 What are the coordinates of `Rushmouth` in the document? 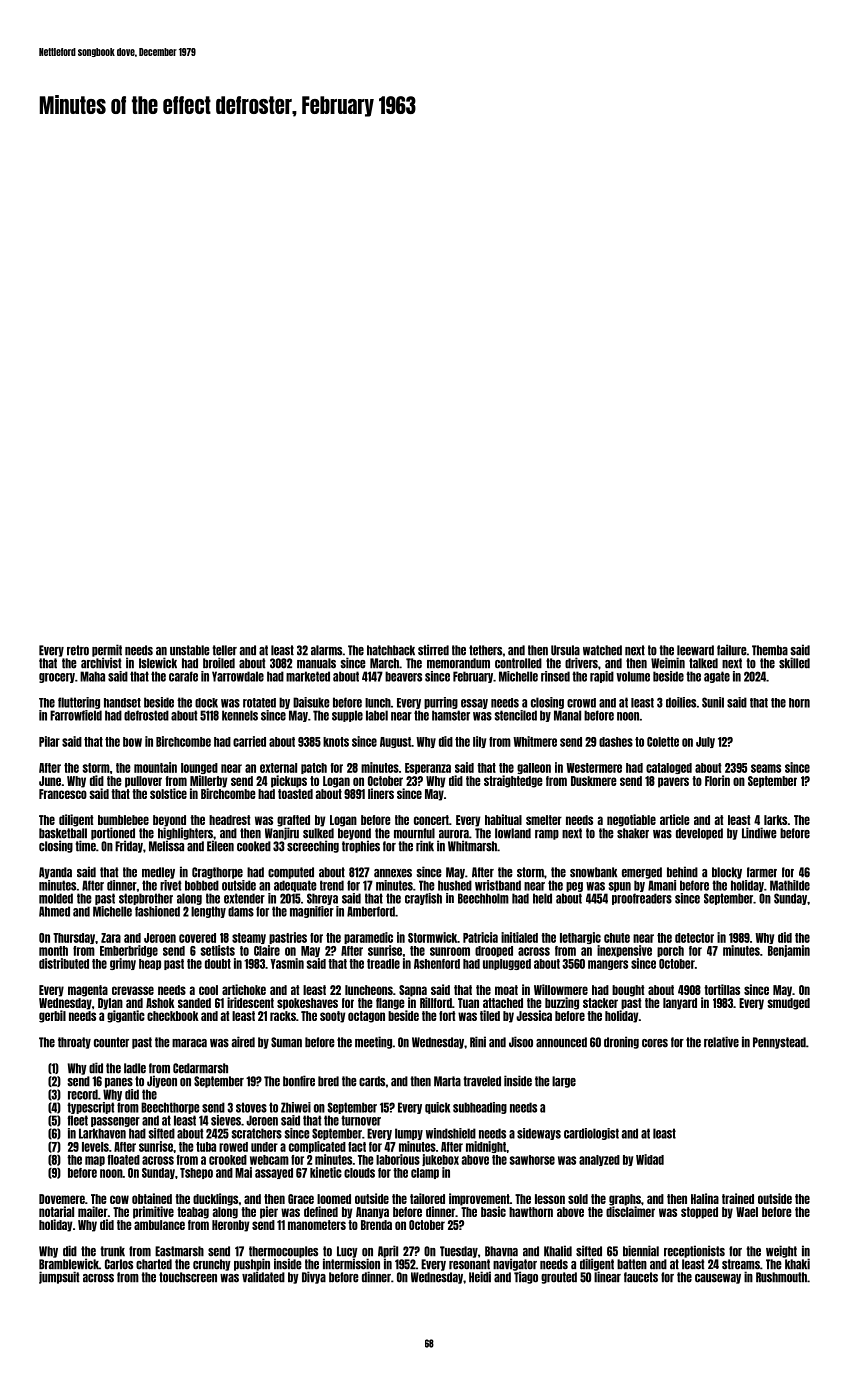 It's located at (781, 1277).
